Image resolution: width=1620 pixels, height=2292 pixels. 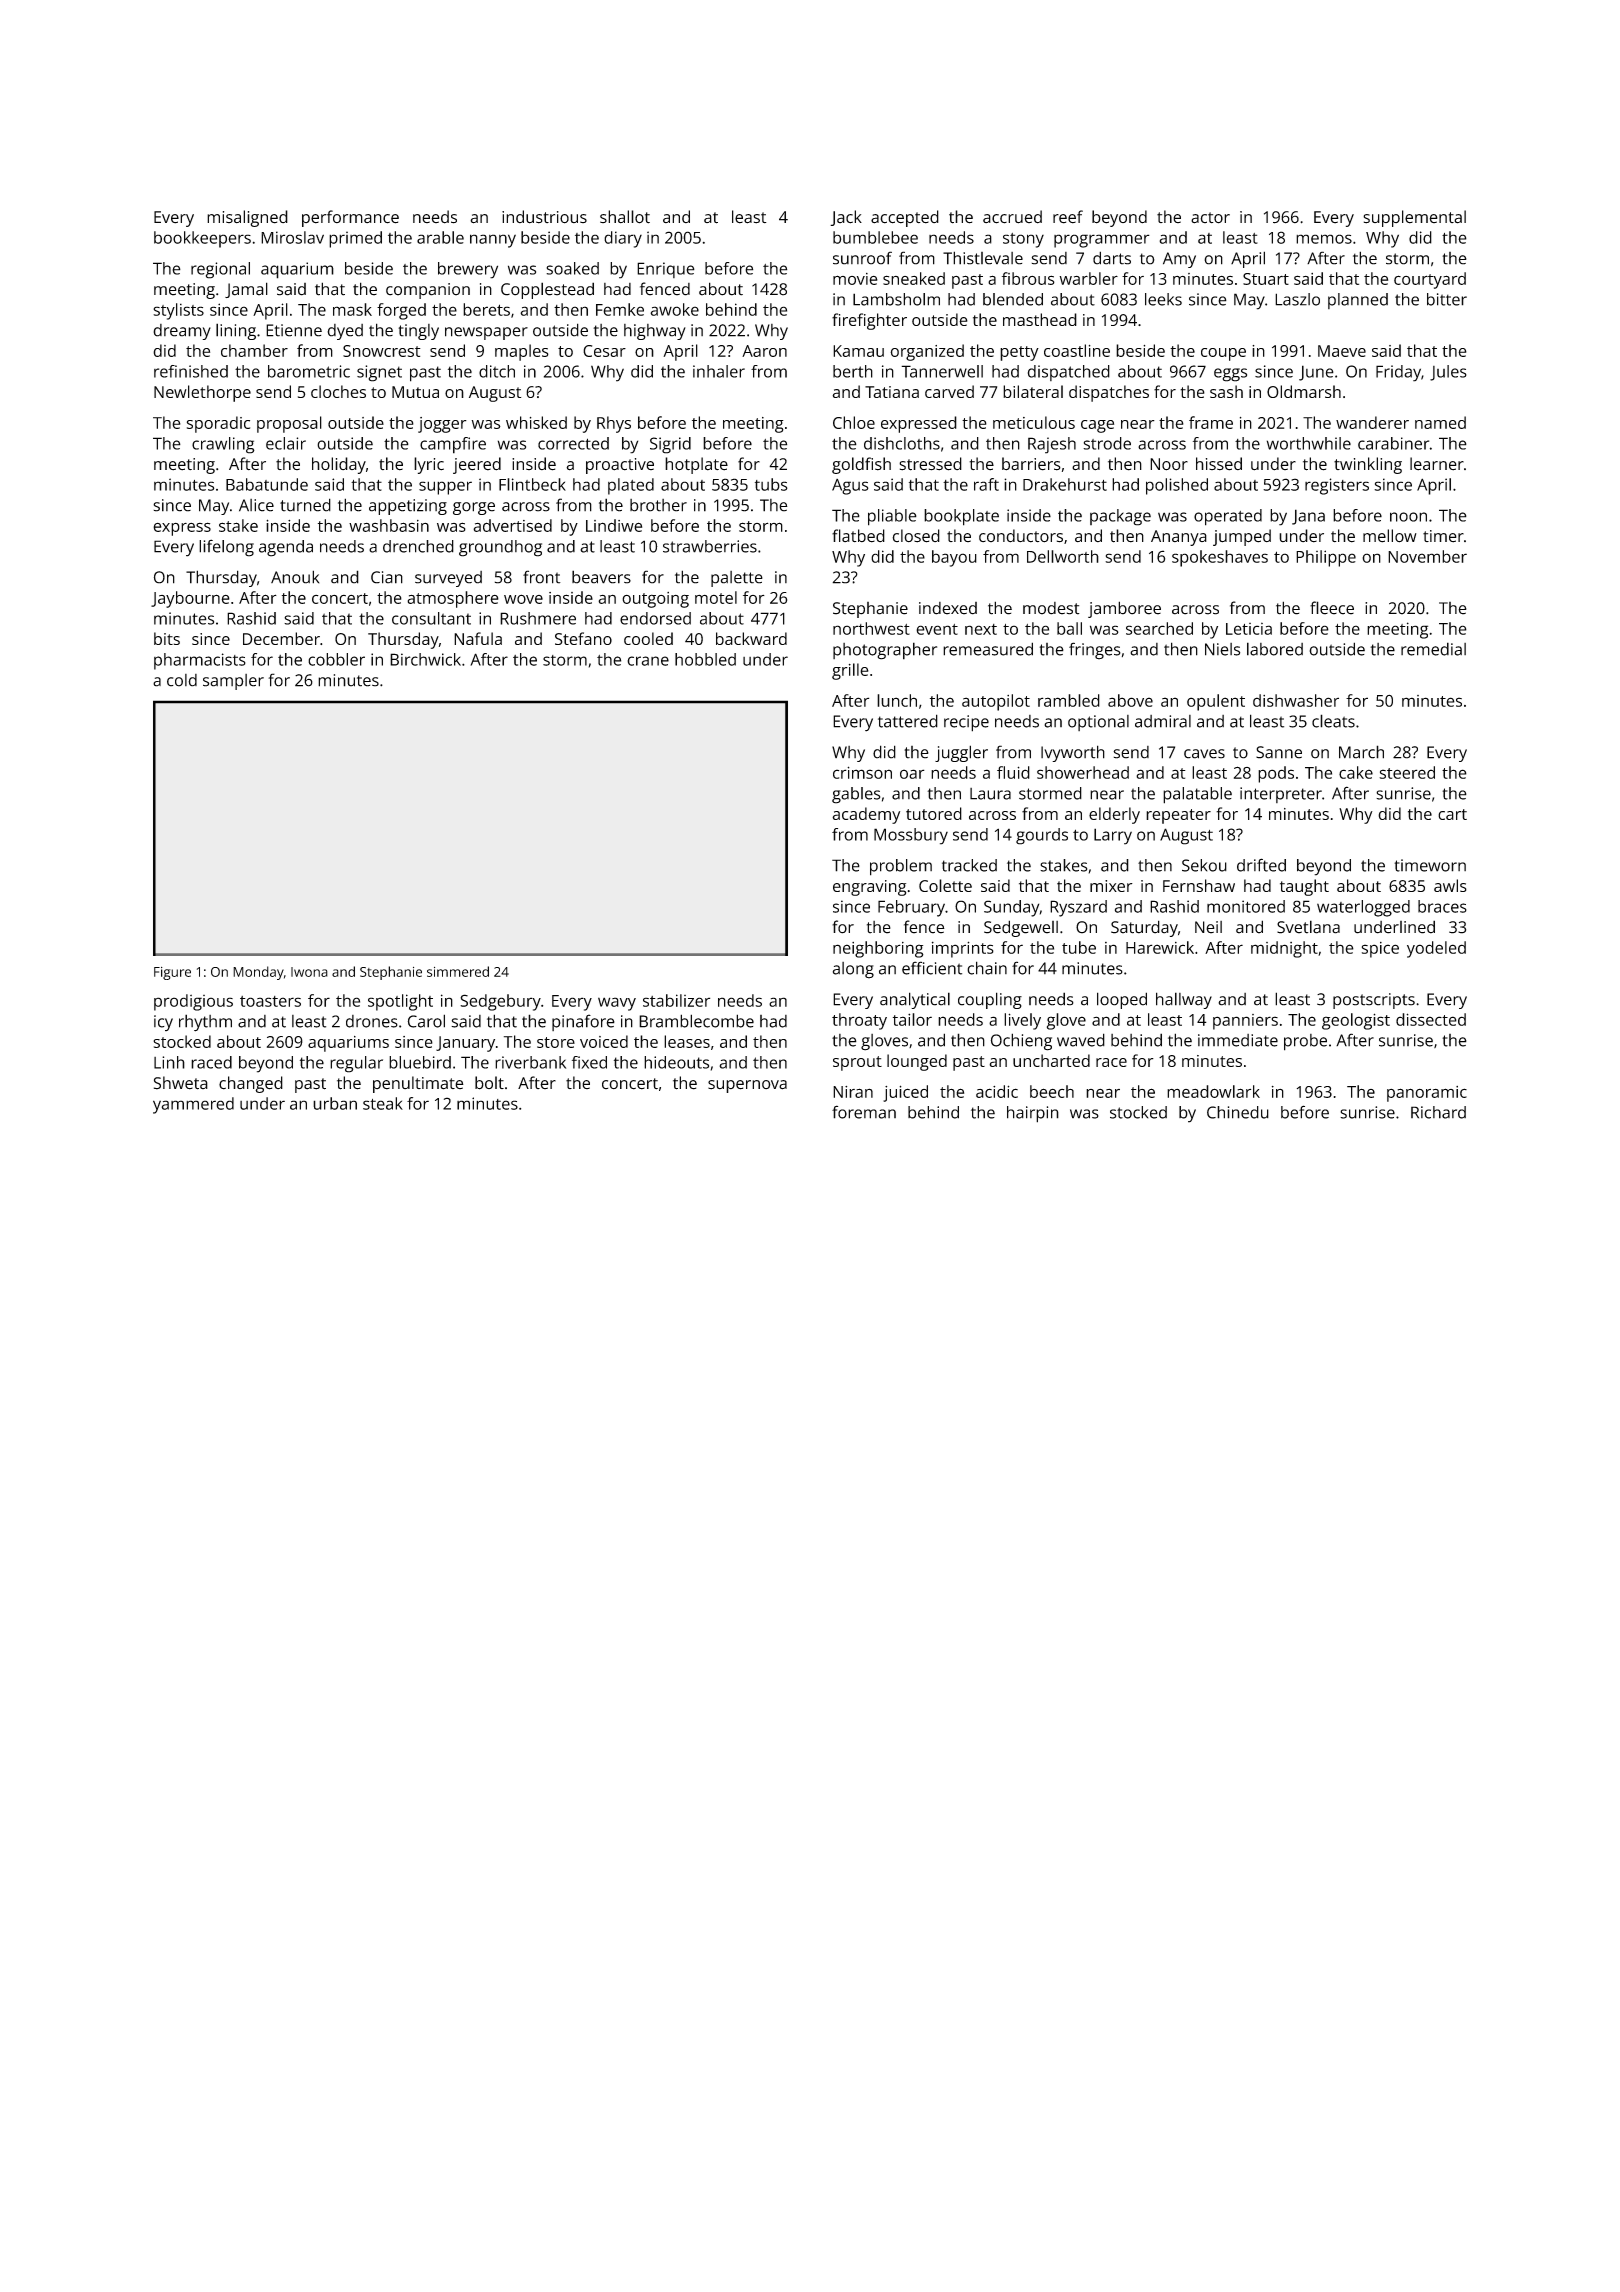 I want to click on looped, so click(x=1122, y=1000).
